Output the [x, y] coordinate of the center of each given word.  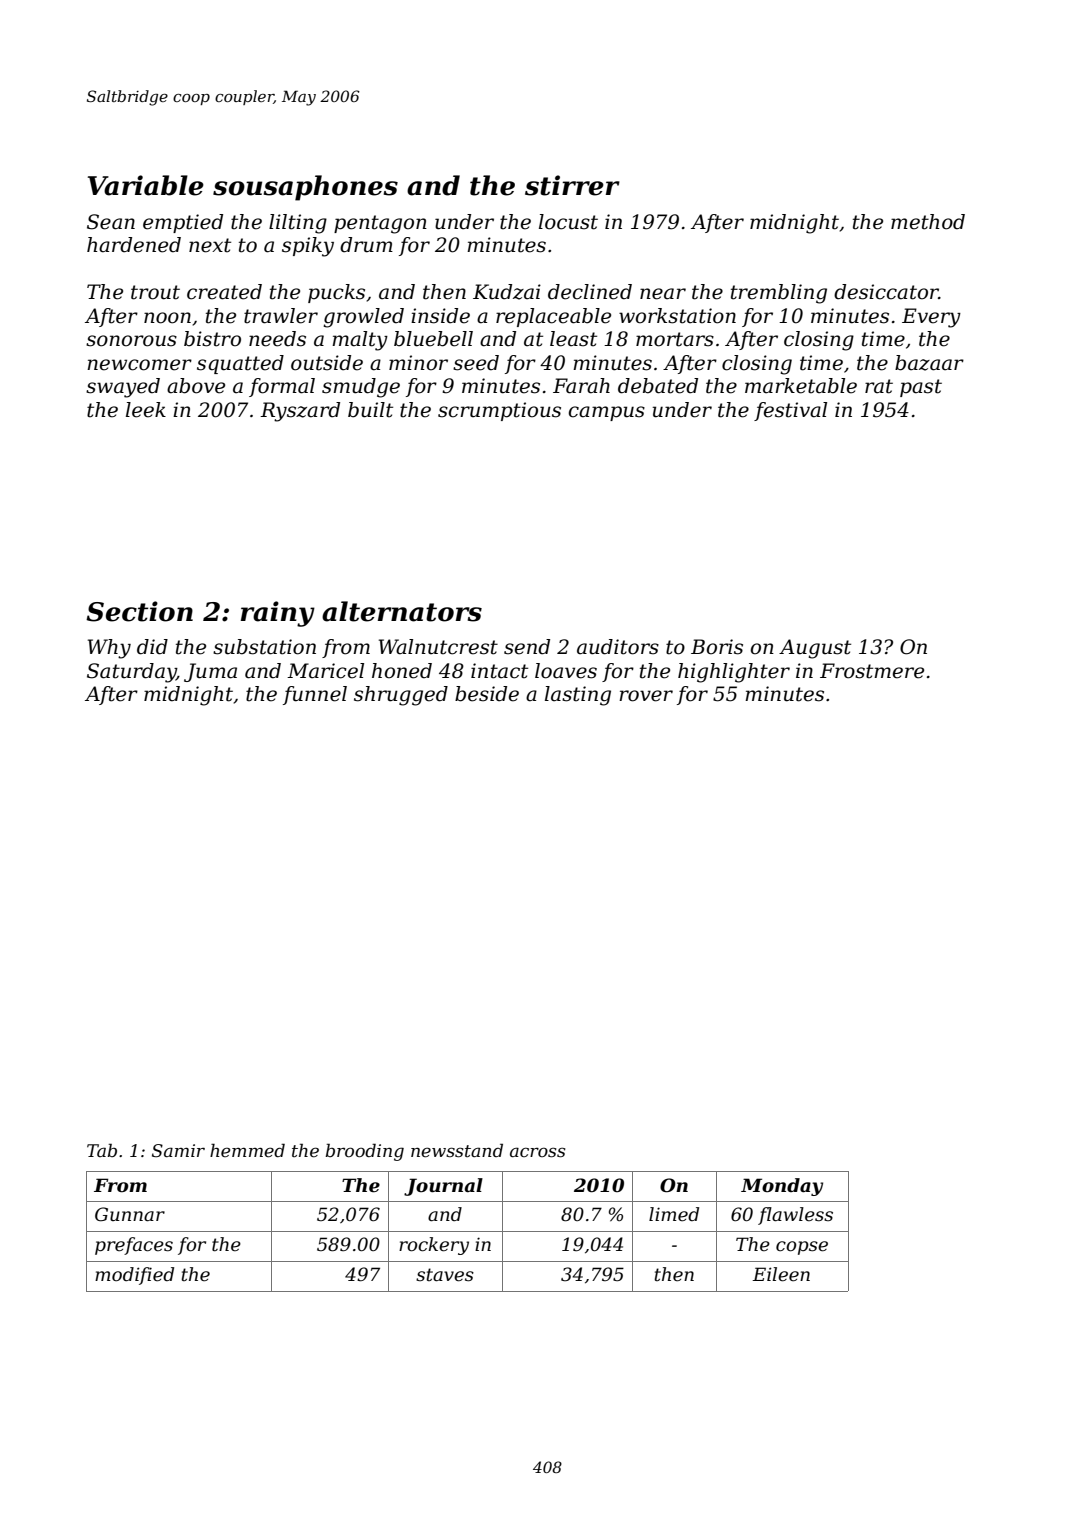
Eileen [781, 1274]
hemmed [247, 1150]
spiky [308, 247]
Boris [717, 647]
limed [674, 1214]
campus [607, 413]
